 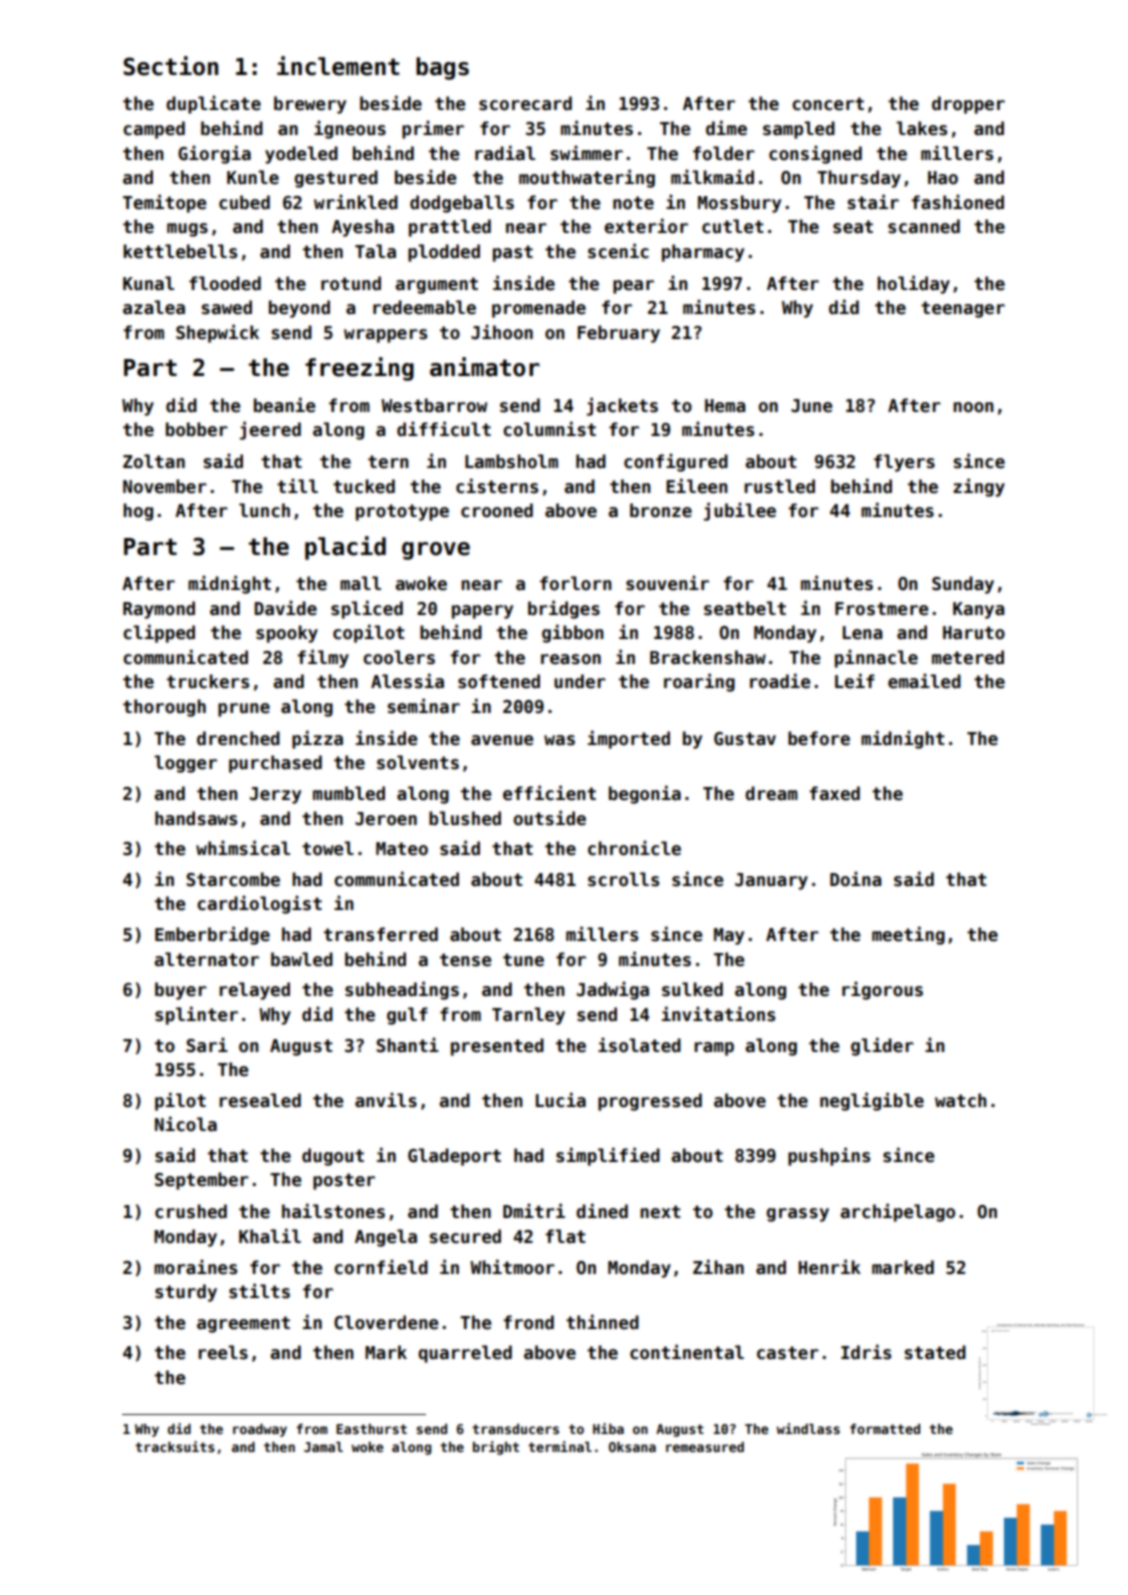 I want to click on Section, so click(x=170, y=66).
